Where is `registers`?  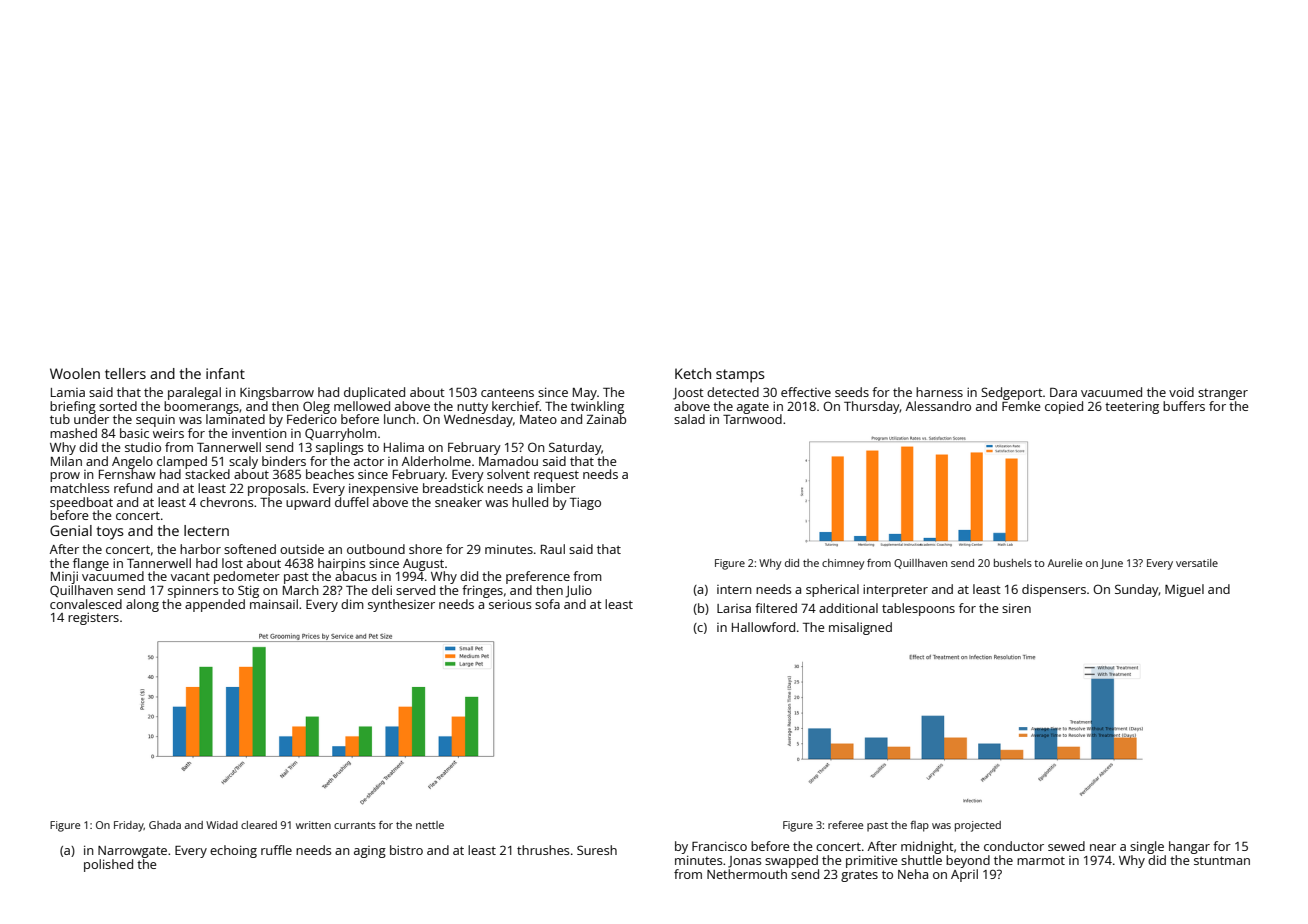
registers is located at coordinates (93, 618).
